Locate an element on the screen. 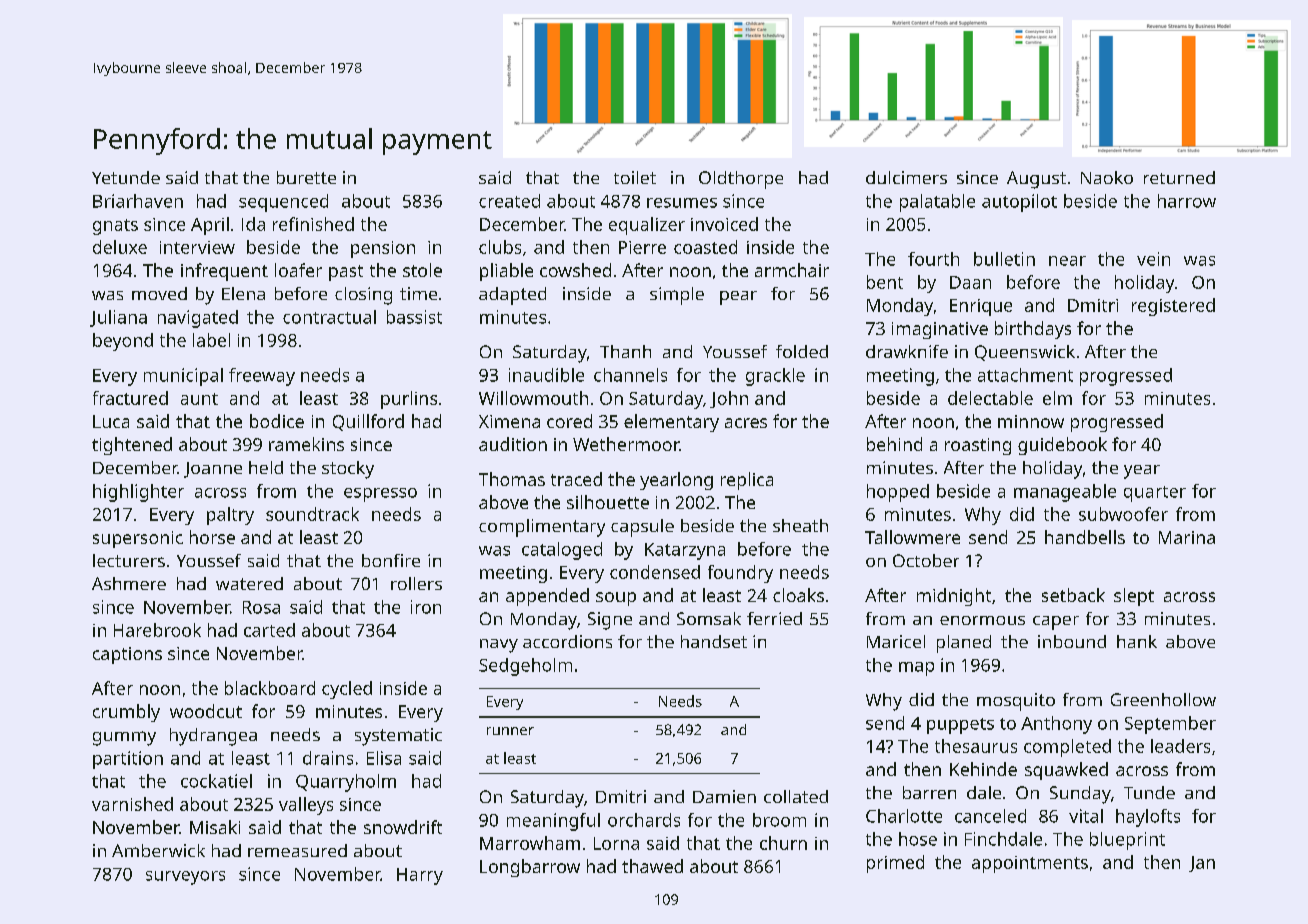  cloaks is located at coordinates (798, 595).
